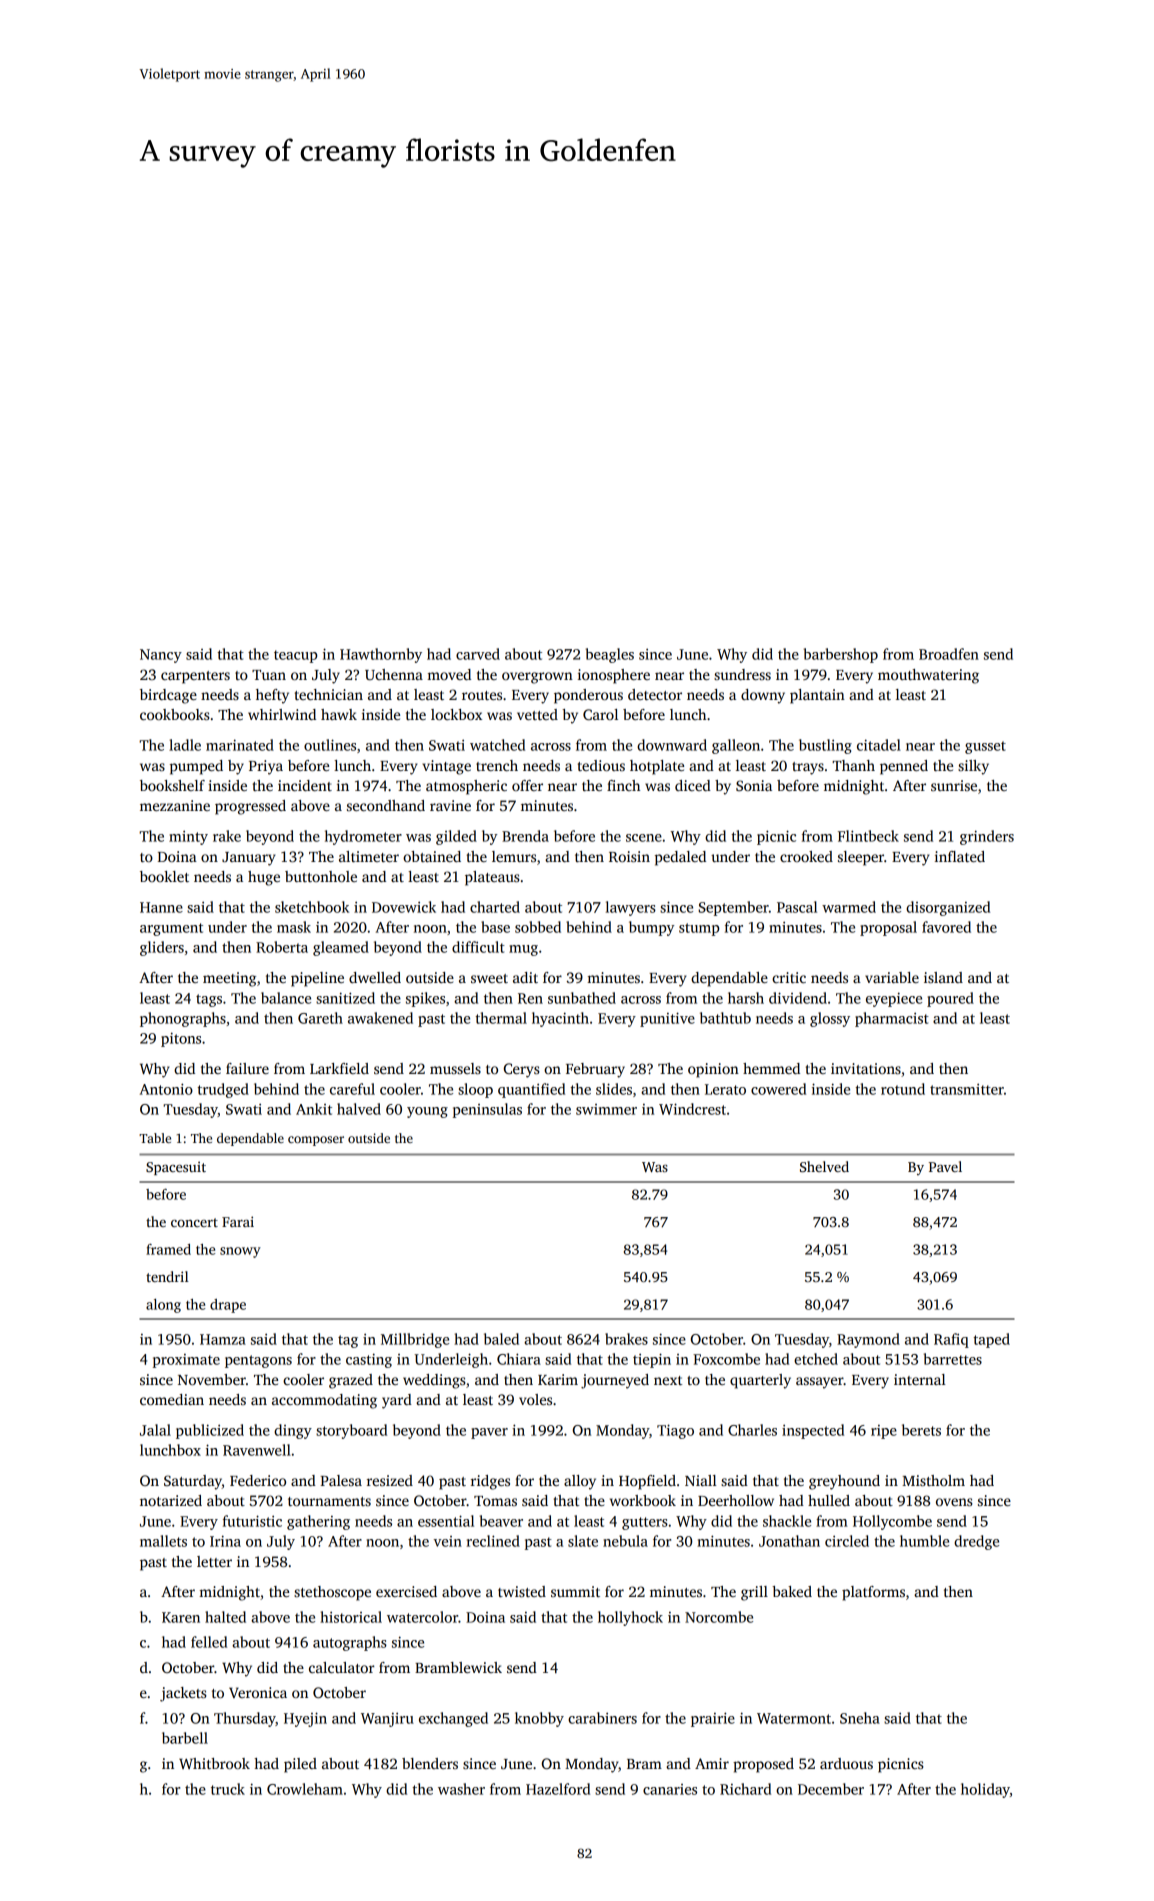 This image has height=1901, width=1154. Describe the element at coordinates (583, 1541) in the image. I see `slate` at that location.
